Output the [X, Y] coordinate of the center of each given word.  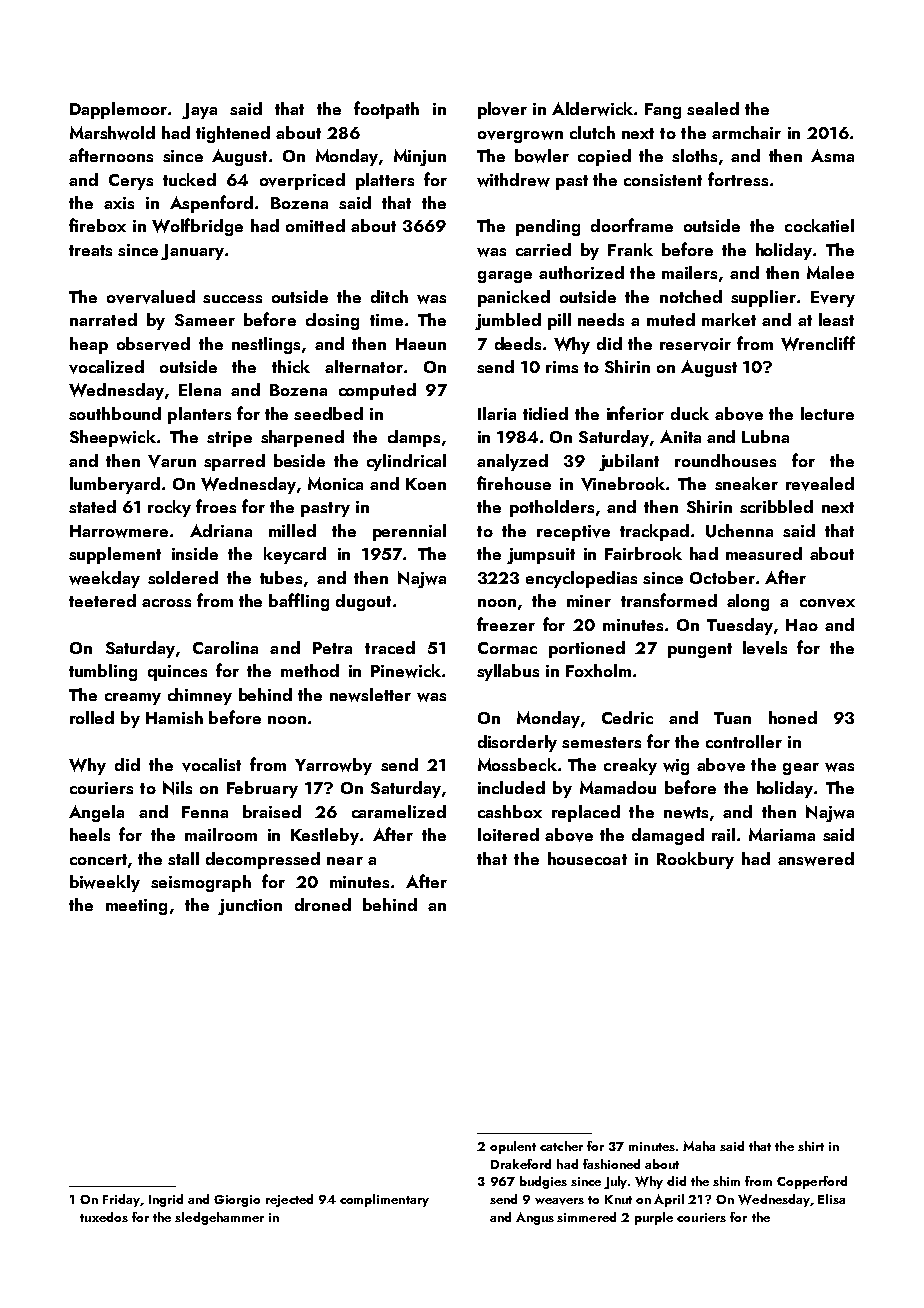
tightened [233, 134]
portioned [587, 649]
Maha [699, 1146]
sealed [713, 108]
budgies [543, 1182]
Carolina [225, 647]
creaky [630, 766]
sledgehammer [219, 1218]
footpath [386, 110]
